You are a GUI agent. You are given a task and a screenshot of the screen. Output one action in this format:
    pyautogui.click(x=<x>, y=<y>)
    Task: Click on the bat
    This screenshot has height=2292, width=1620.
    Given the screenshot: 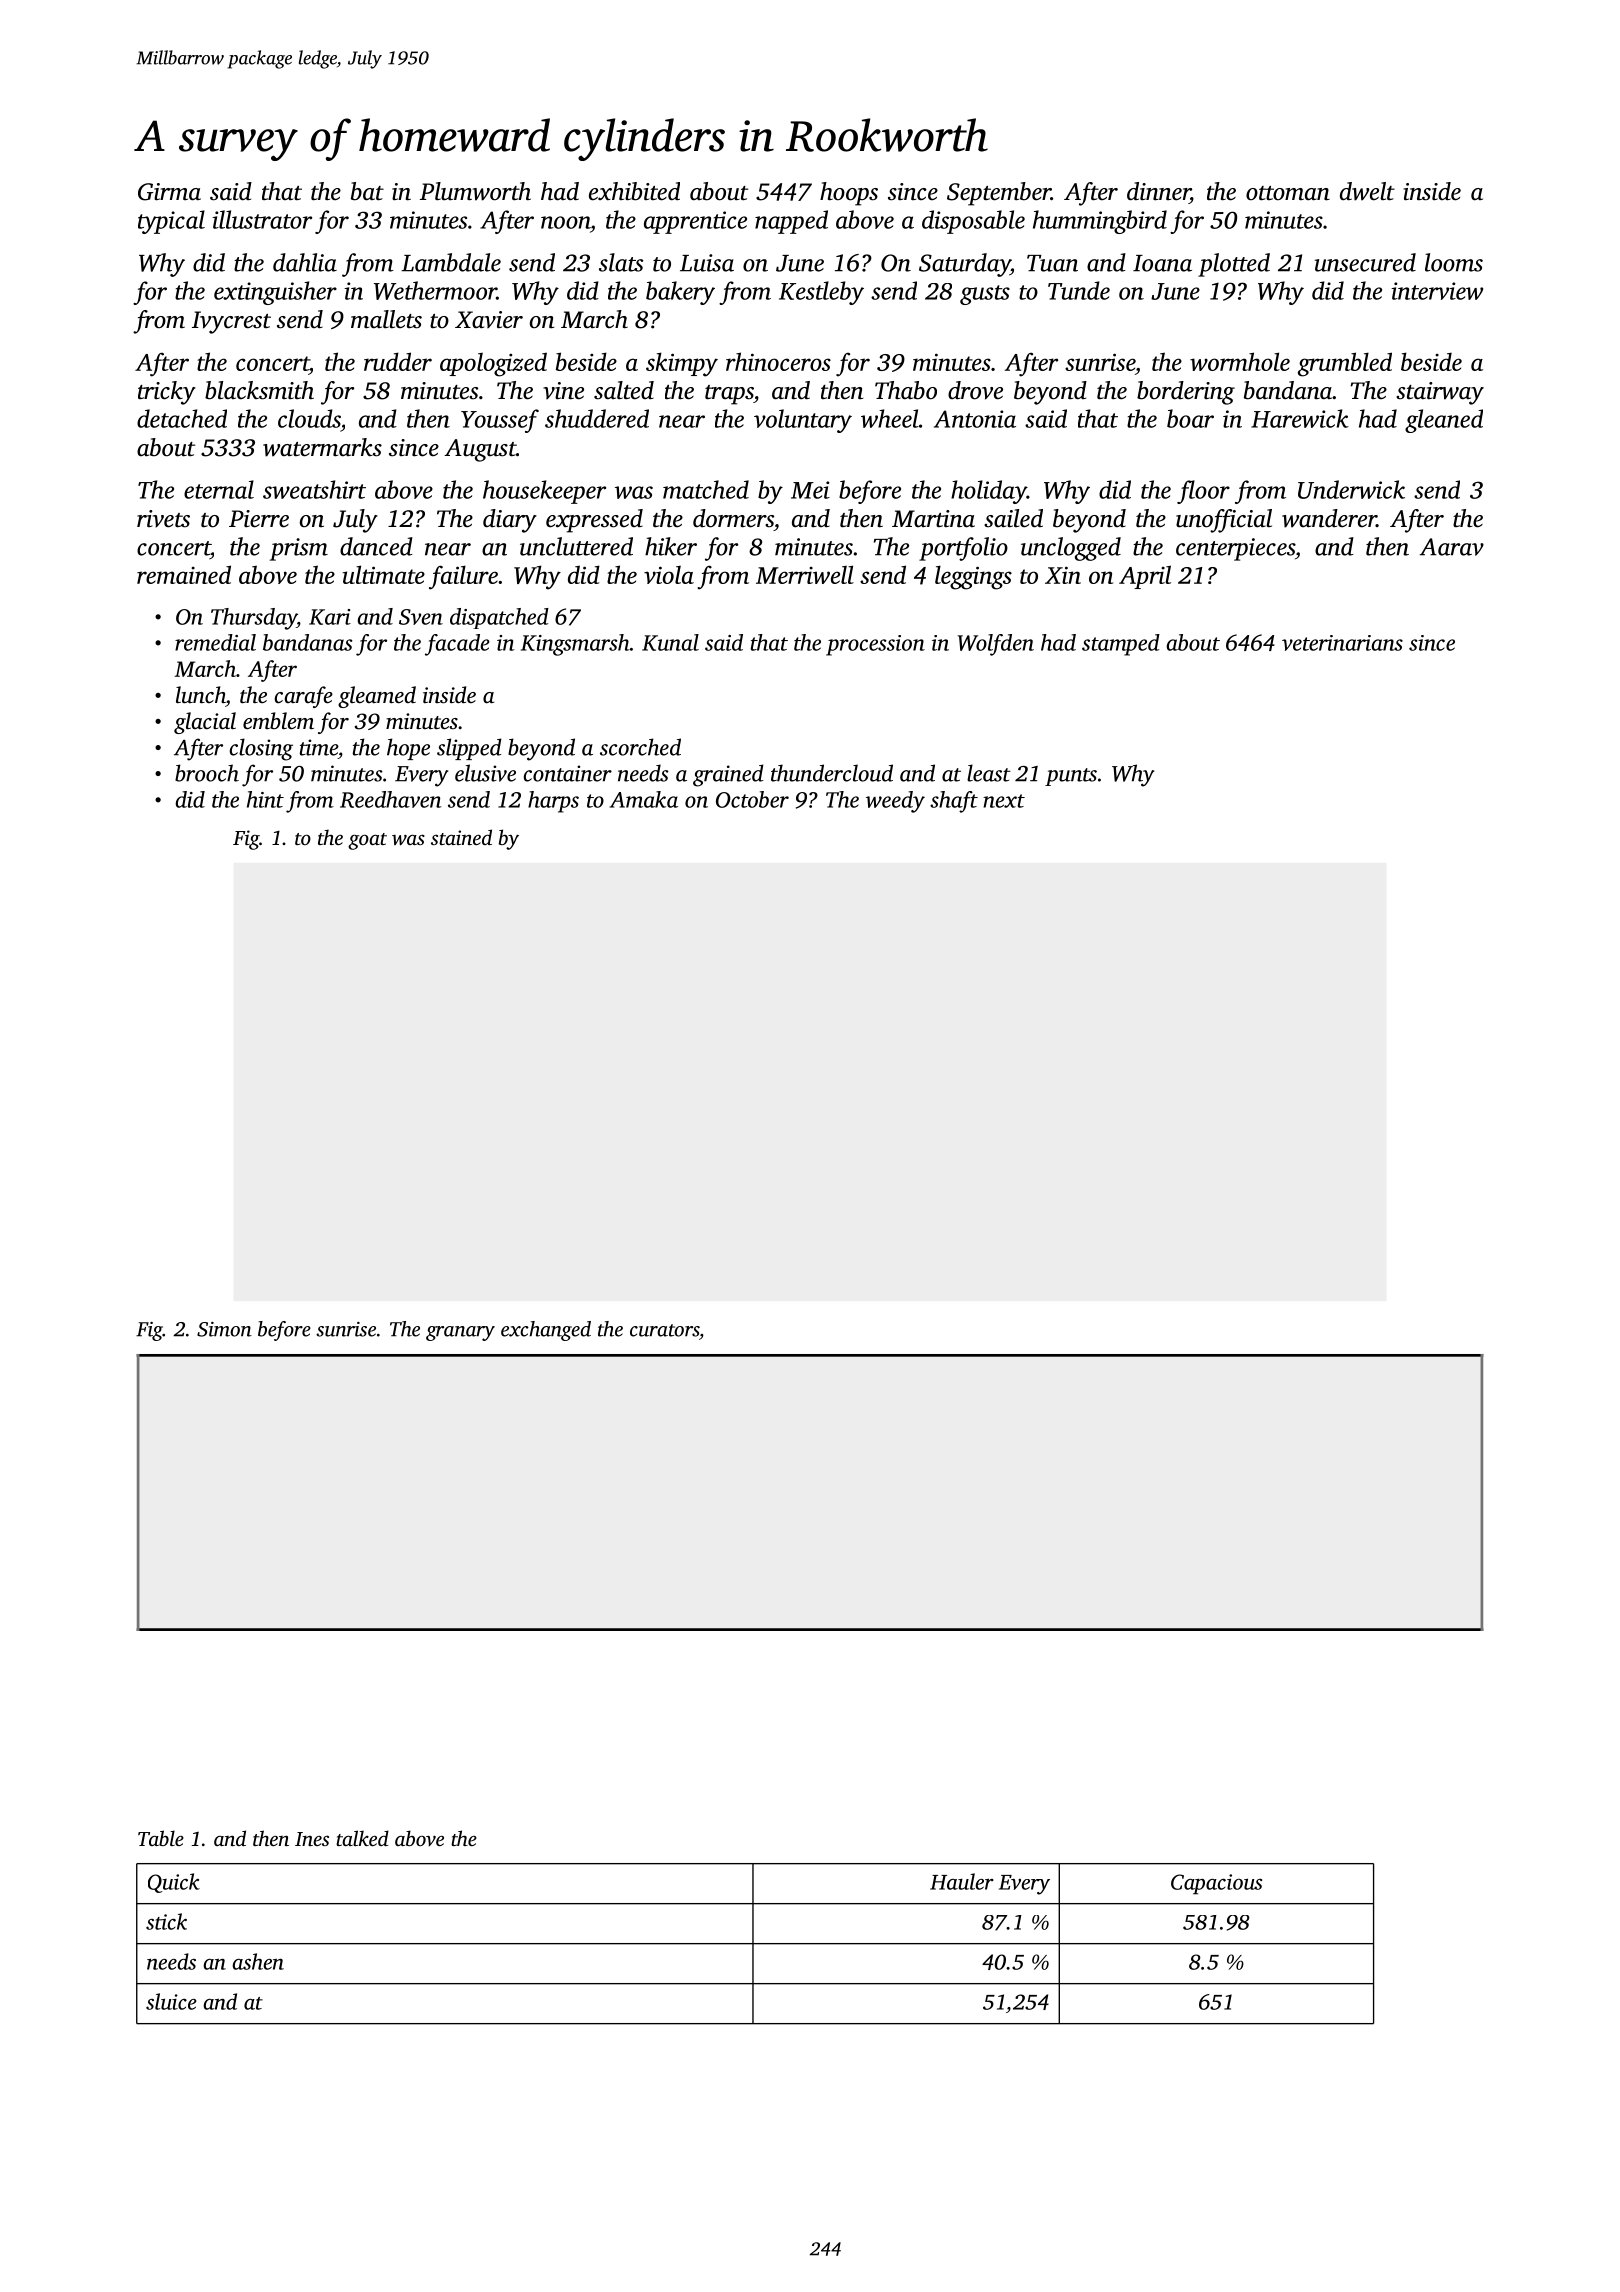 What is the action you would take?
    pyautogui.click(x=367, y=191)
